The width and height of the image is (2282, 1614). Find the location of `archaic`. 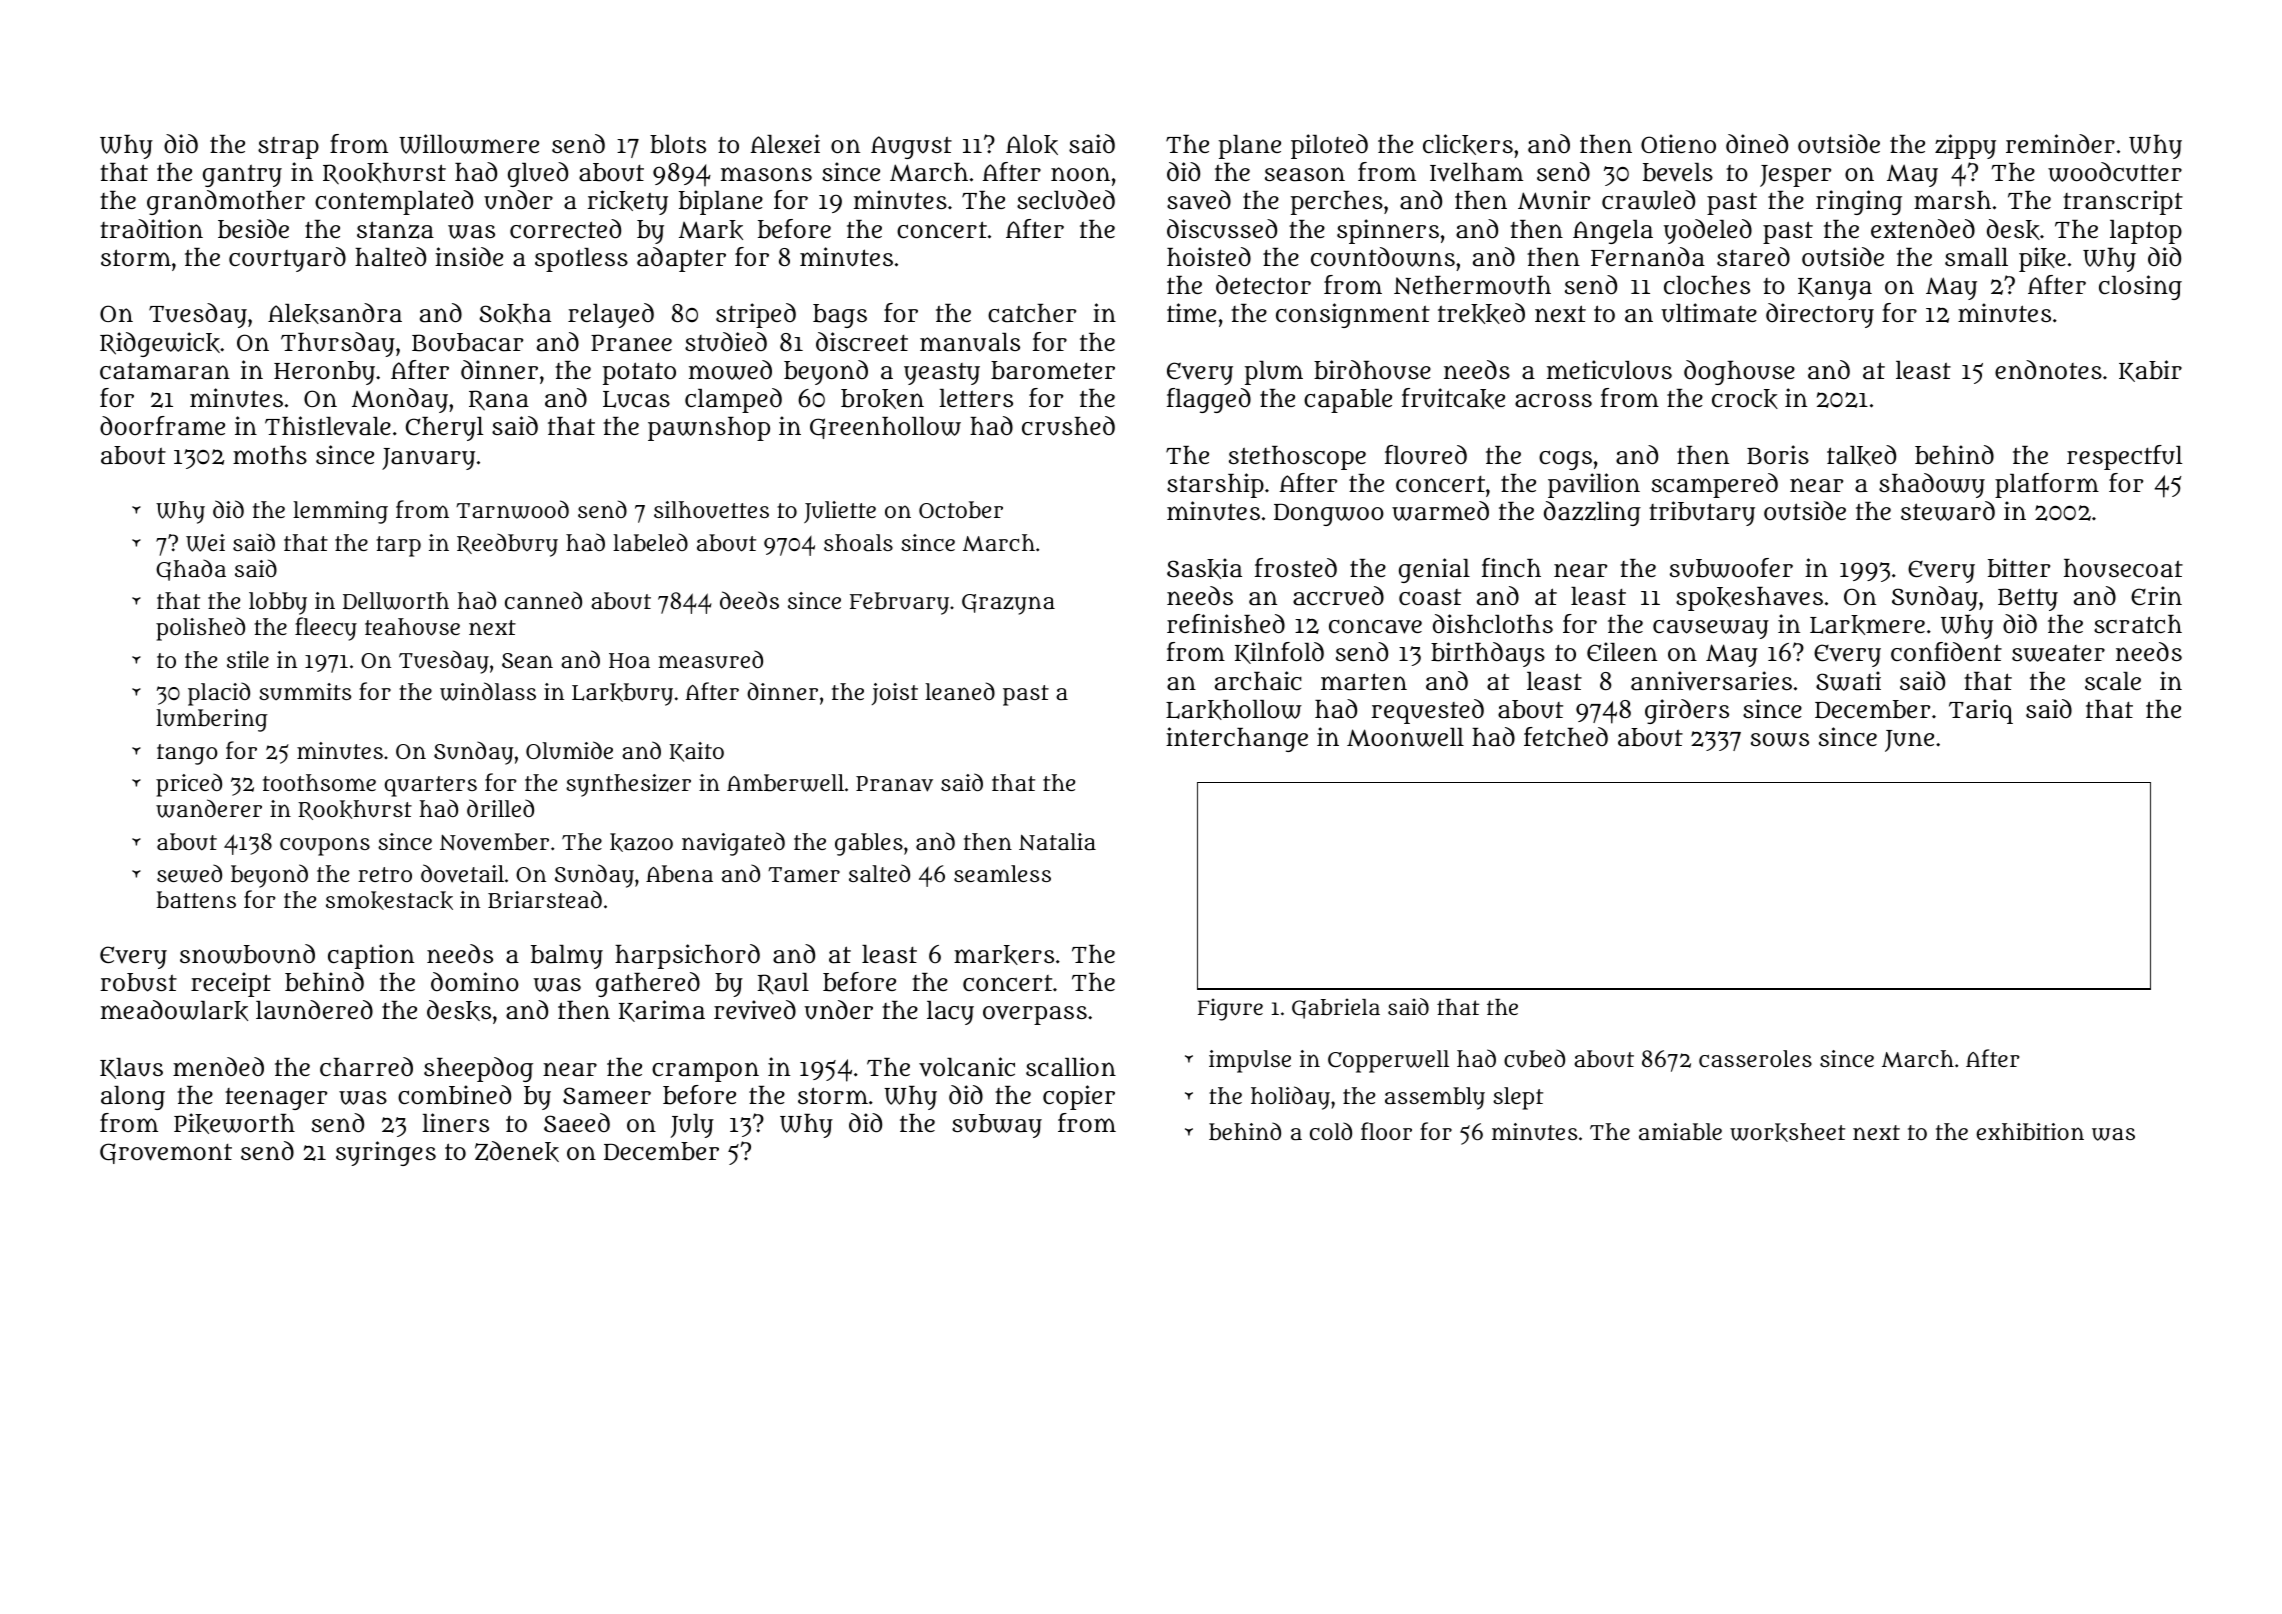

archaic is located at coordinates (1258, 681).
